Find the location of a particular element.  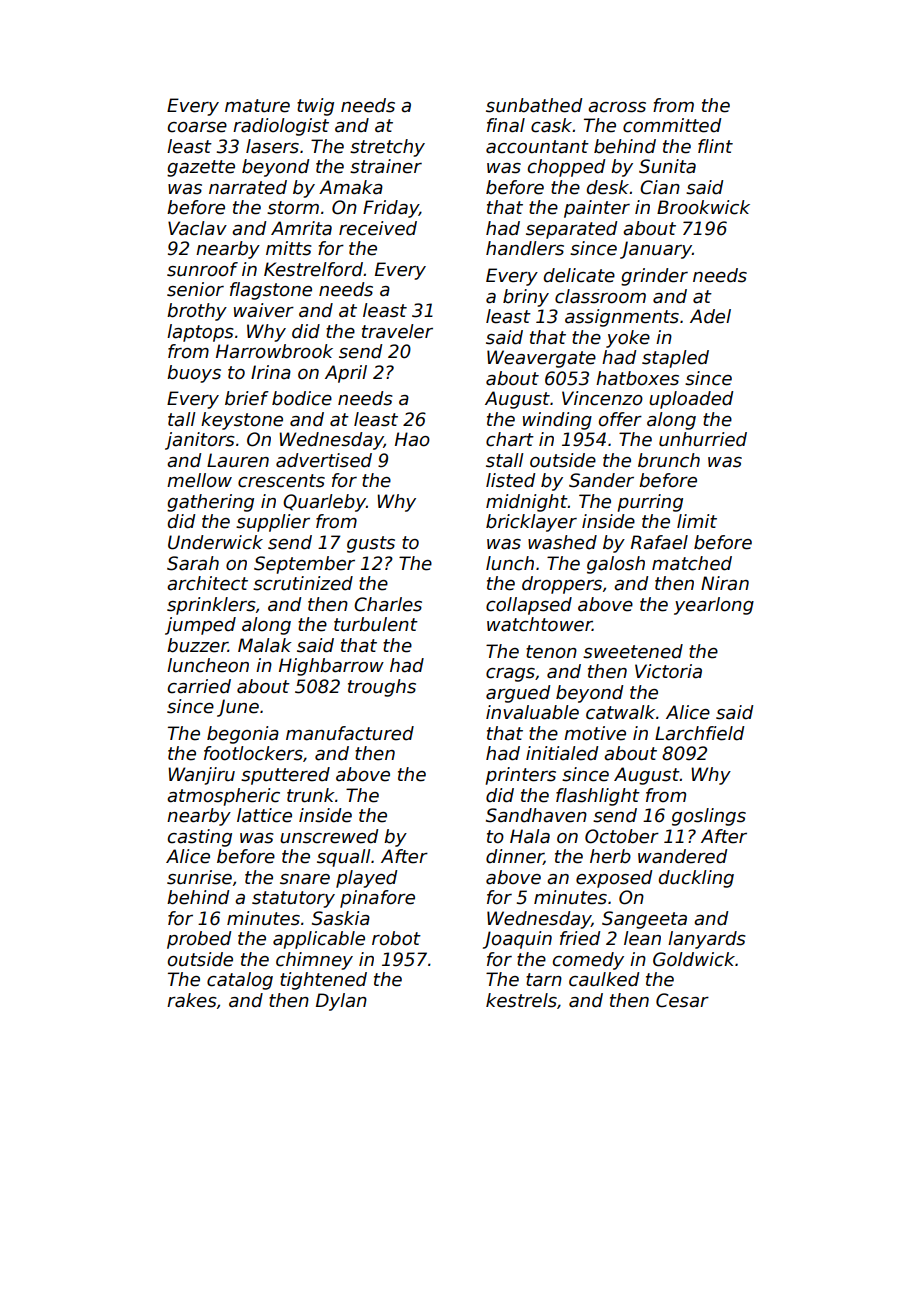

Friday is located at coordinates (391, 209).
